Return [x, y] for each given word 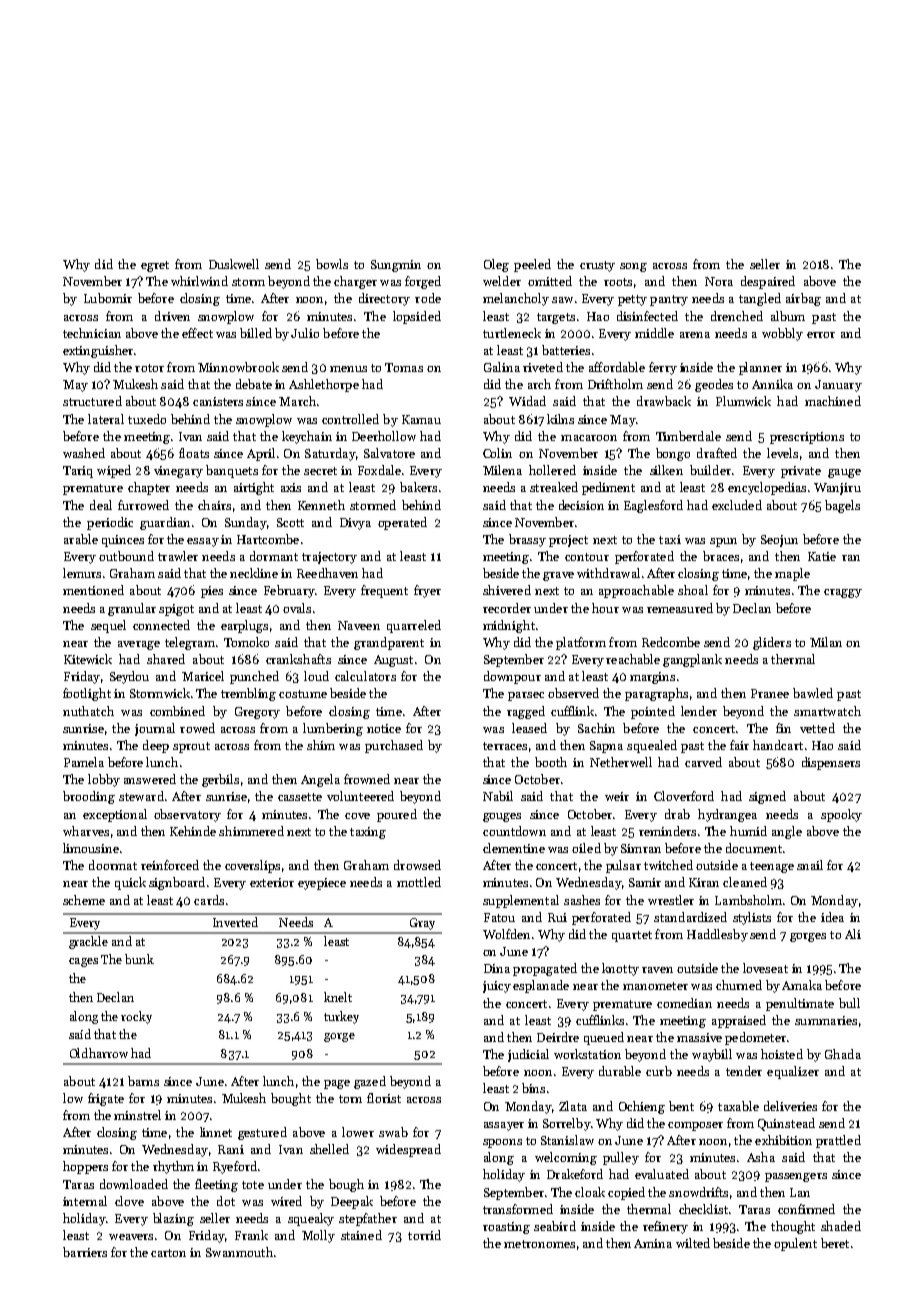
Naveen [359, 625]
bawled [813, 693]
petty [632, 300]
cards [209, 900]
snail [810, 865]
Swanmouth [239, 1252]
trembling [248, 694]
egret [155, 266]
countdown [514, 831]
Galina [502, 367]
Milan [826, 642]
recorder [507, 608]
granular [132, 609]
